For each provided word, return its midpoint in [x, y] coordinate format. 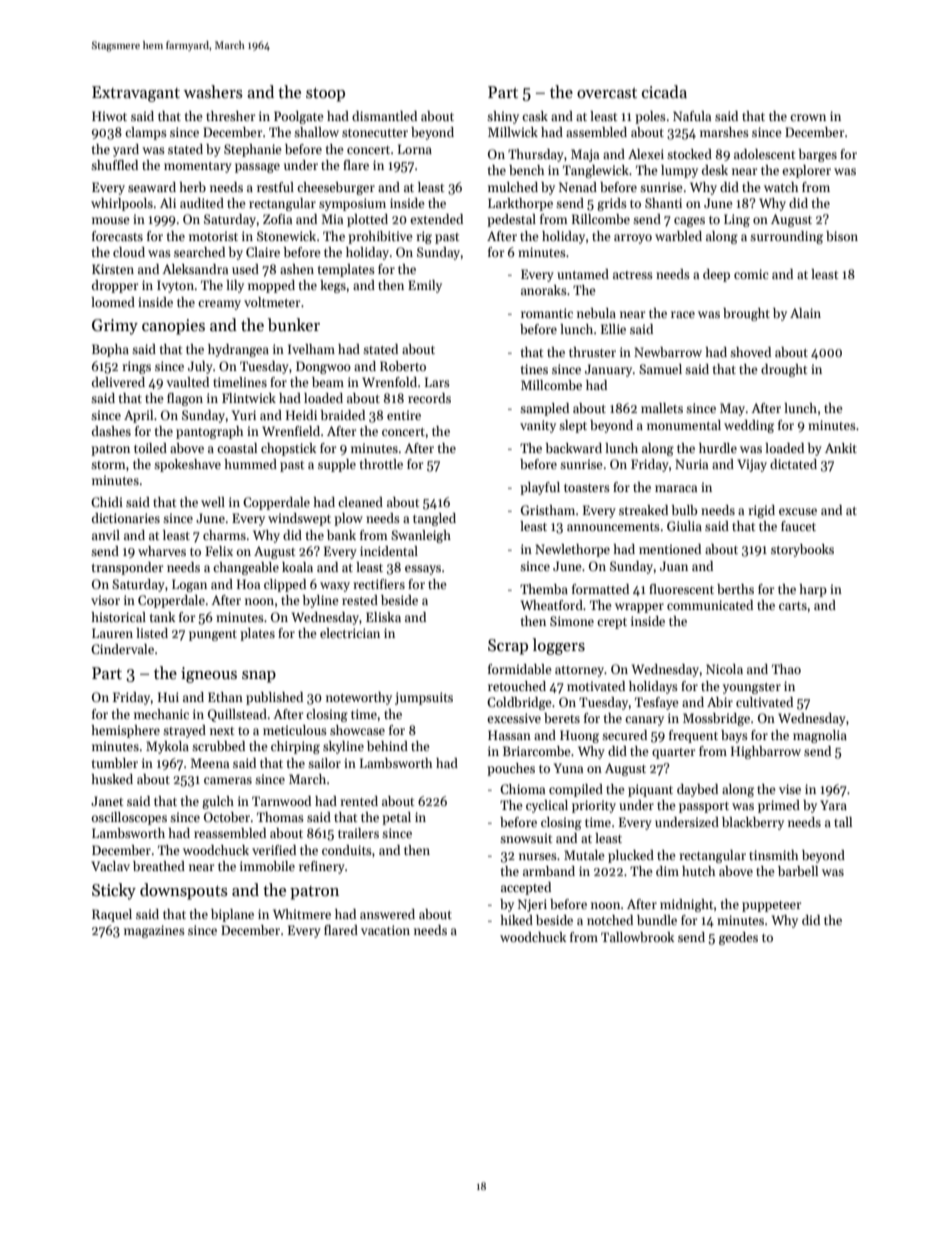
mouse [111, 220]
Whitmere [302, 914]
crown [808, 117]
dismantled [384, 116]
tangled [434, 519]
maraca [676, 488]
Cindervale [122, 649]
